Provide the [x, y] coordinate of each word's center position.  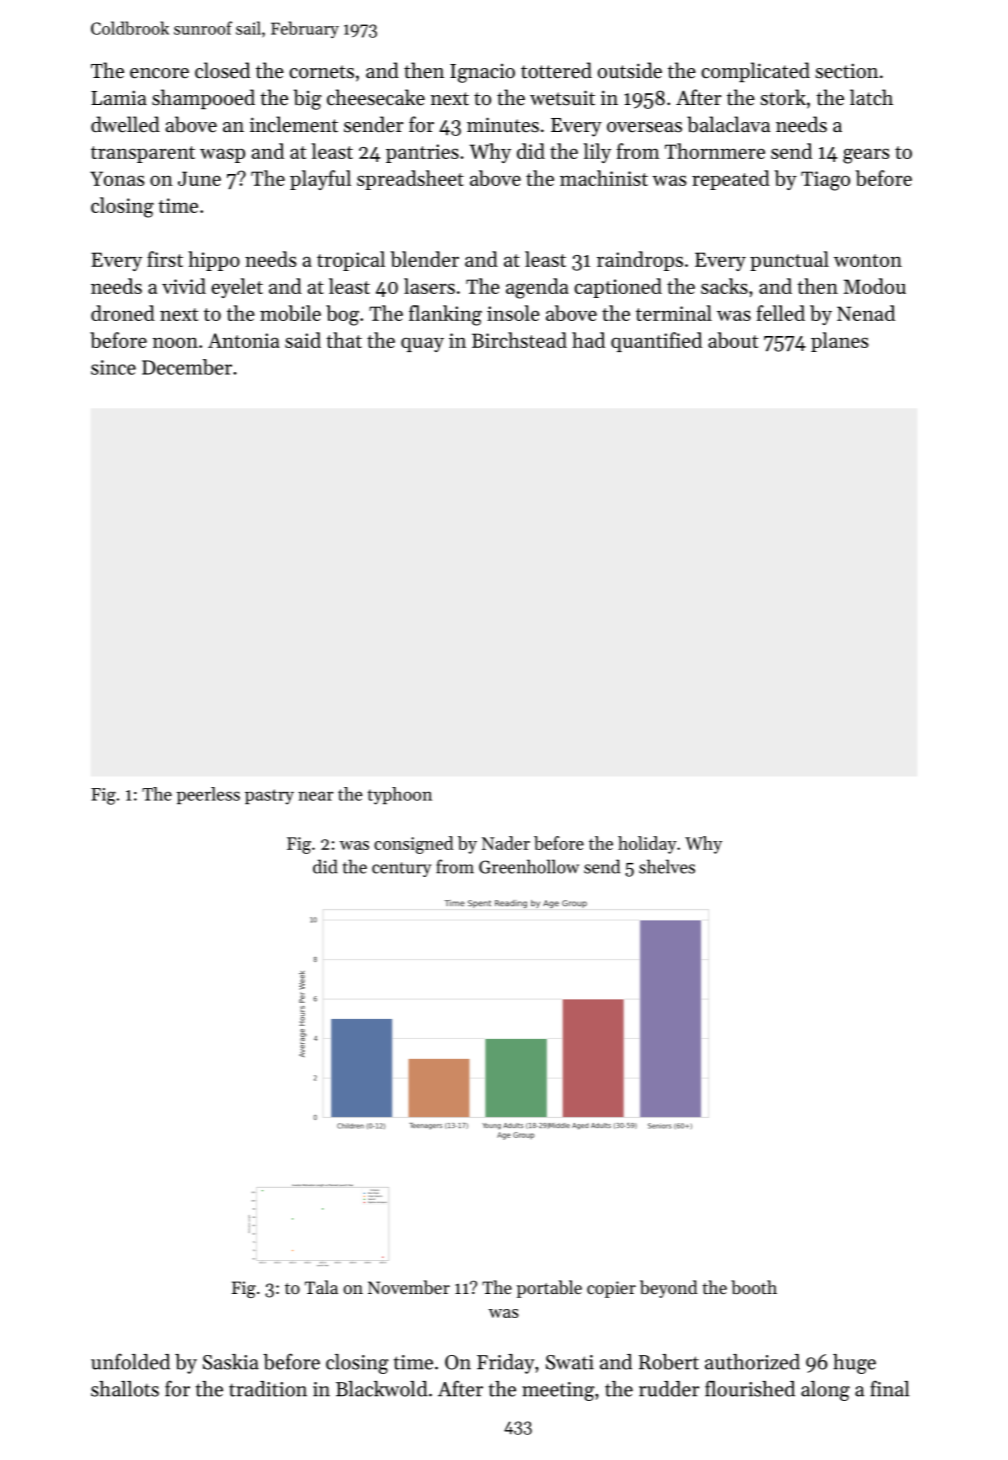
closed [222, 70]
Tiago [825, 181]
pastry [269, 797]
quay [422, 344]
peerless [208, 795]
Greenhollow [529, 866]
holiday [647, 845]
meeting [558, 1391]
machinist [604, 178]
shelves [667, 866]
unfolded [130, 1361]
